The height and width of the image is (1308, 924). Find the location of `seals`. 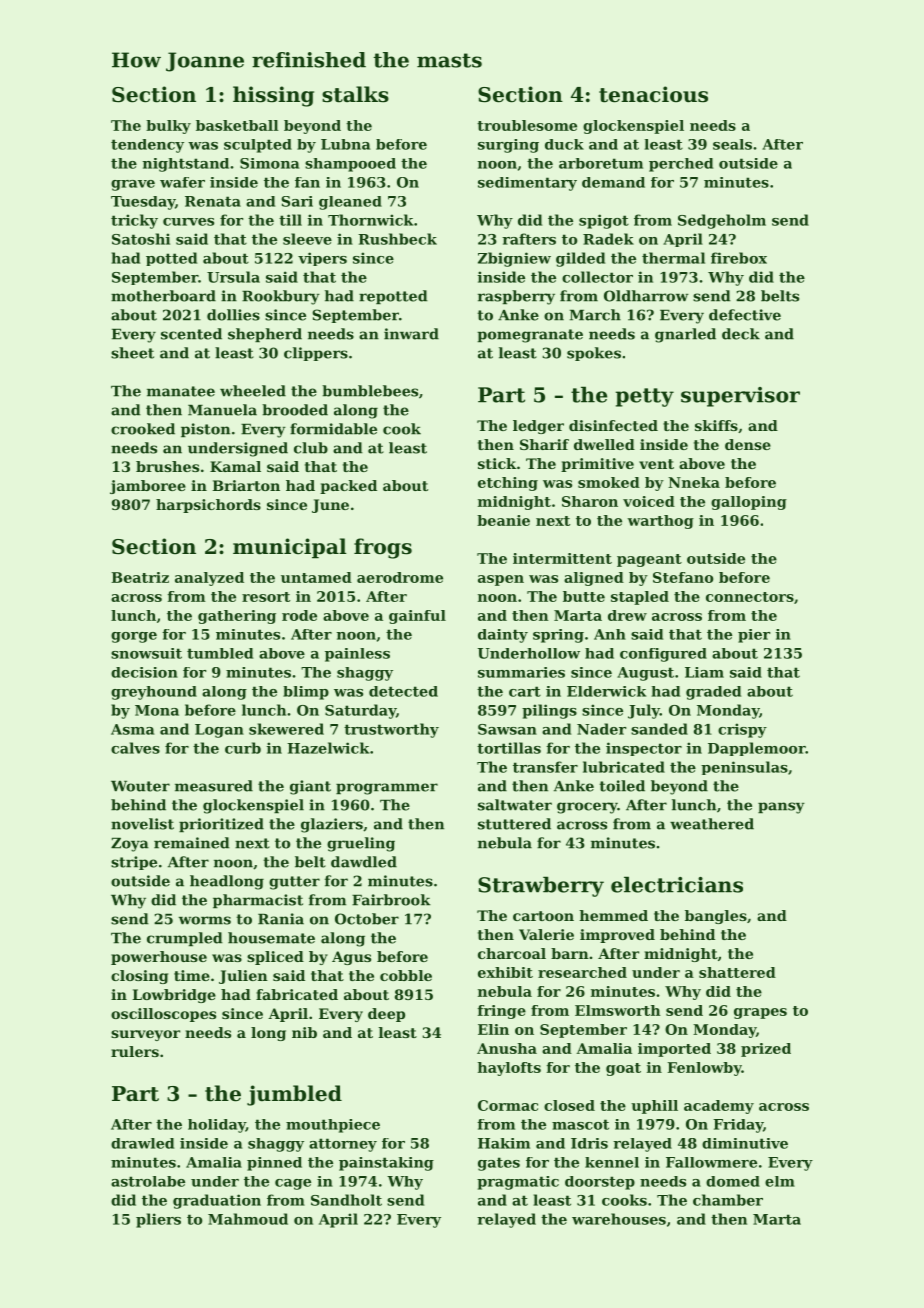

seals is located at coordinates (732, 144).
